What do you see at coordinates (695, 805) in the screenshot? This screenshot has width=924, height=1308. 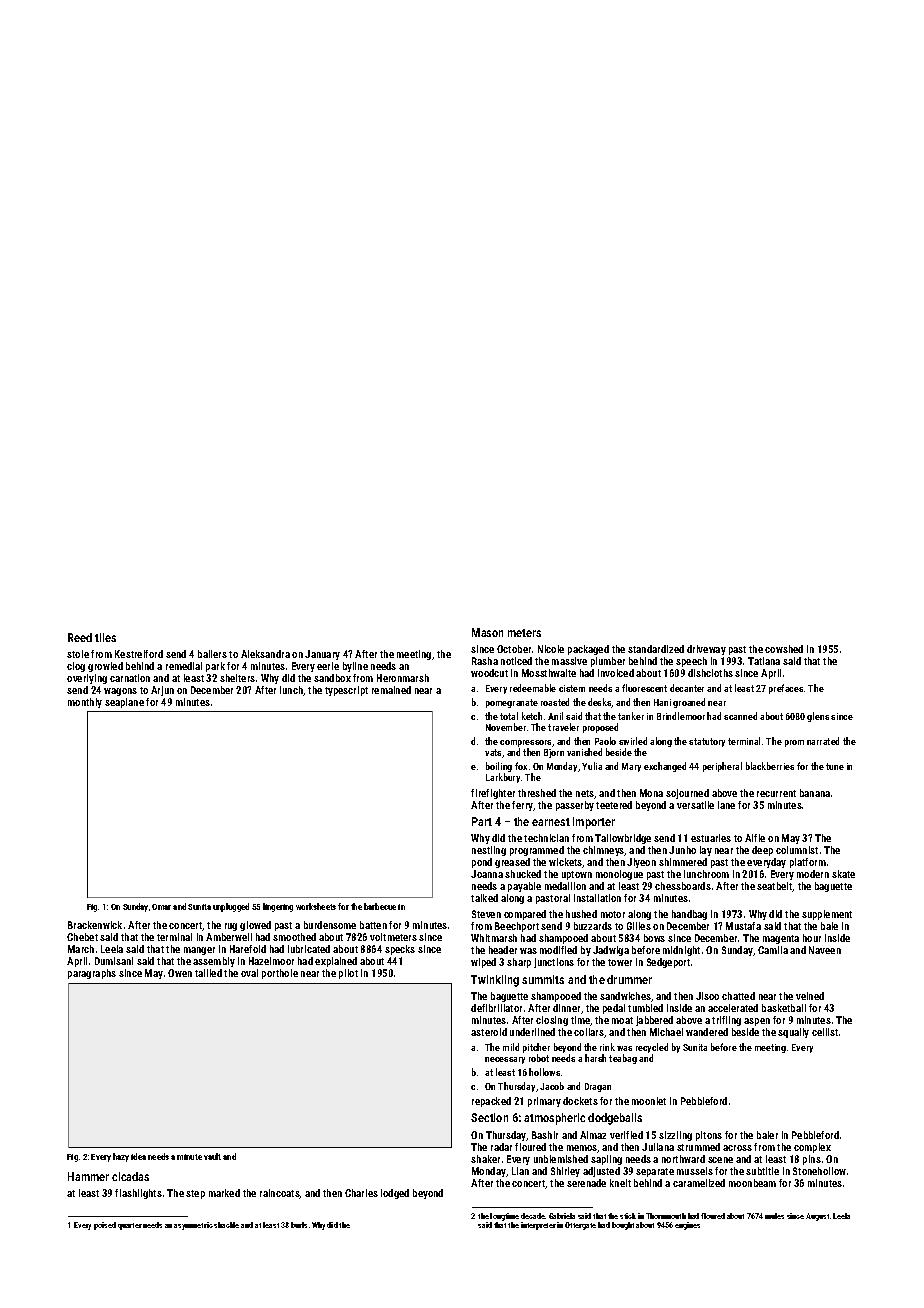 I see `versatile` at bounding box center [695, 805].
